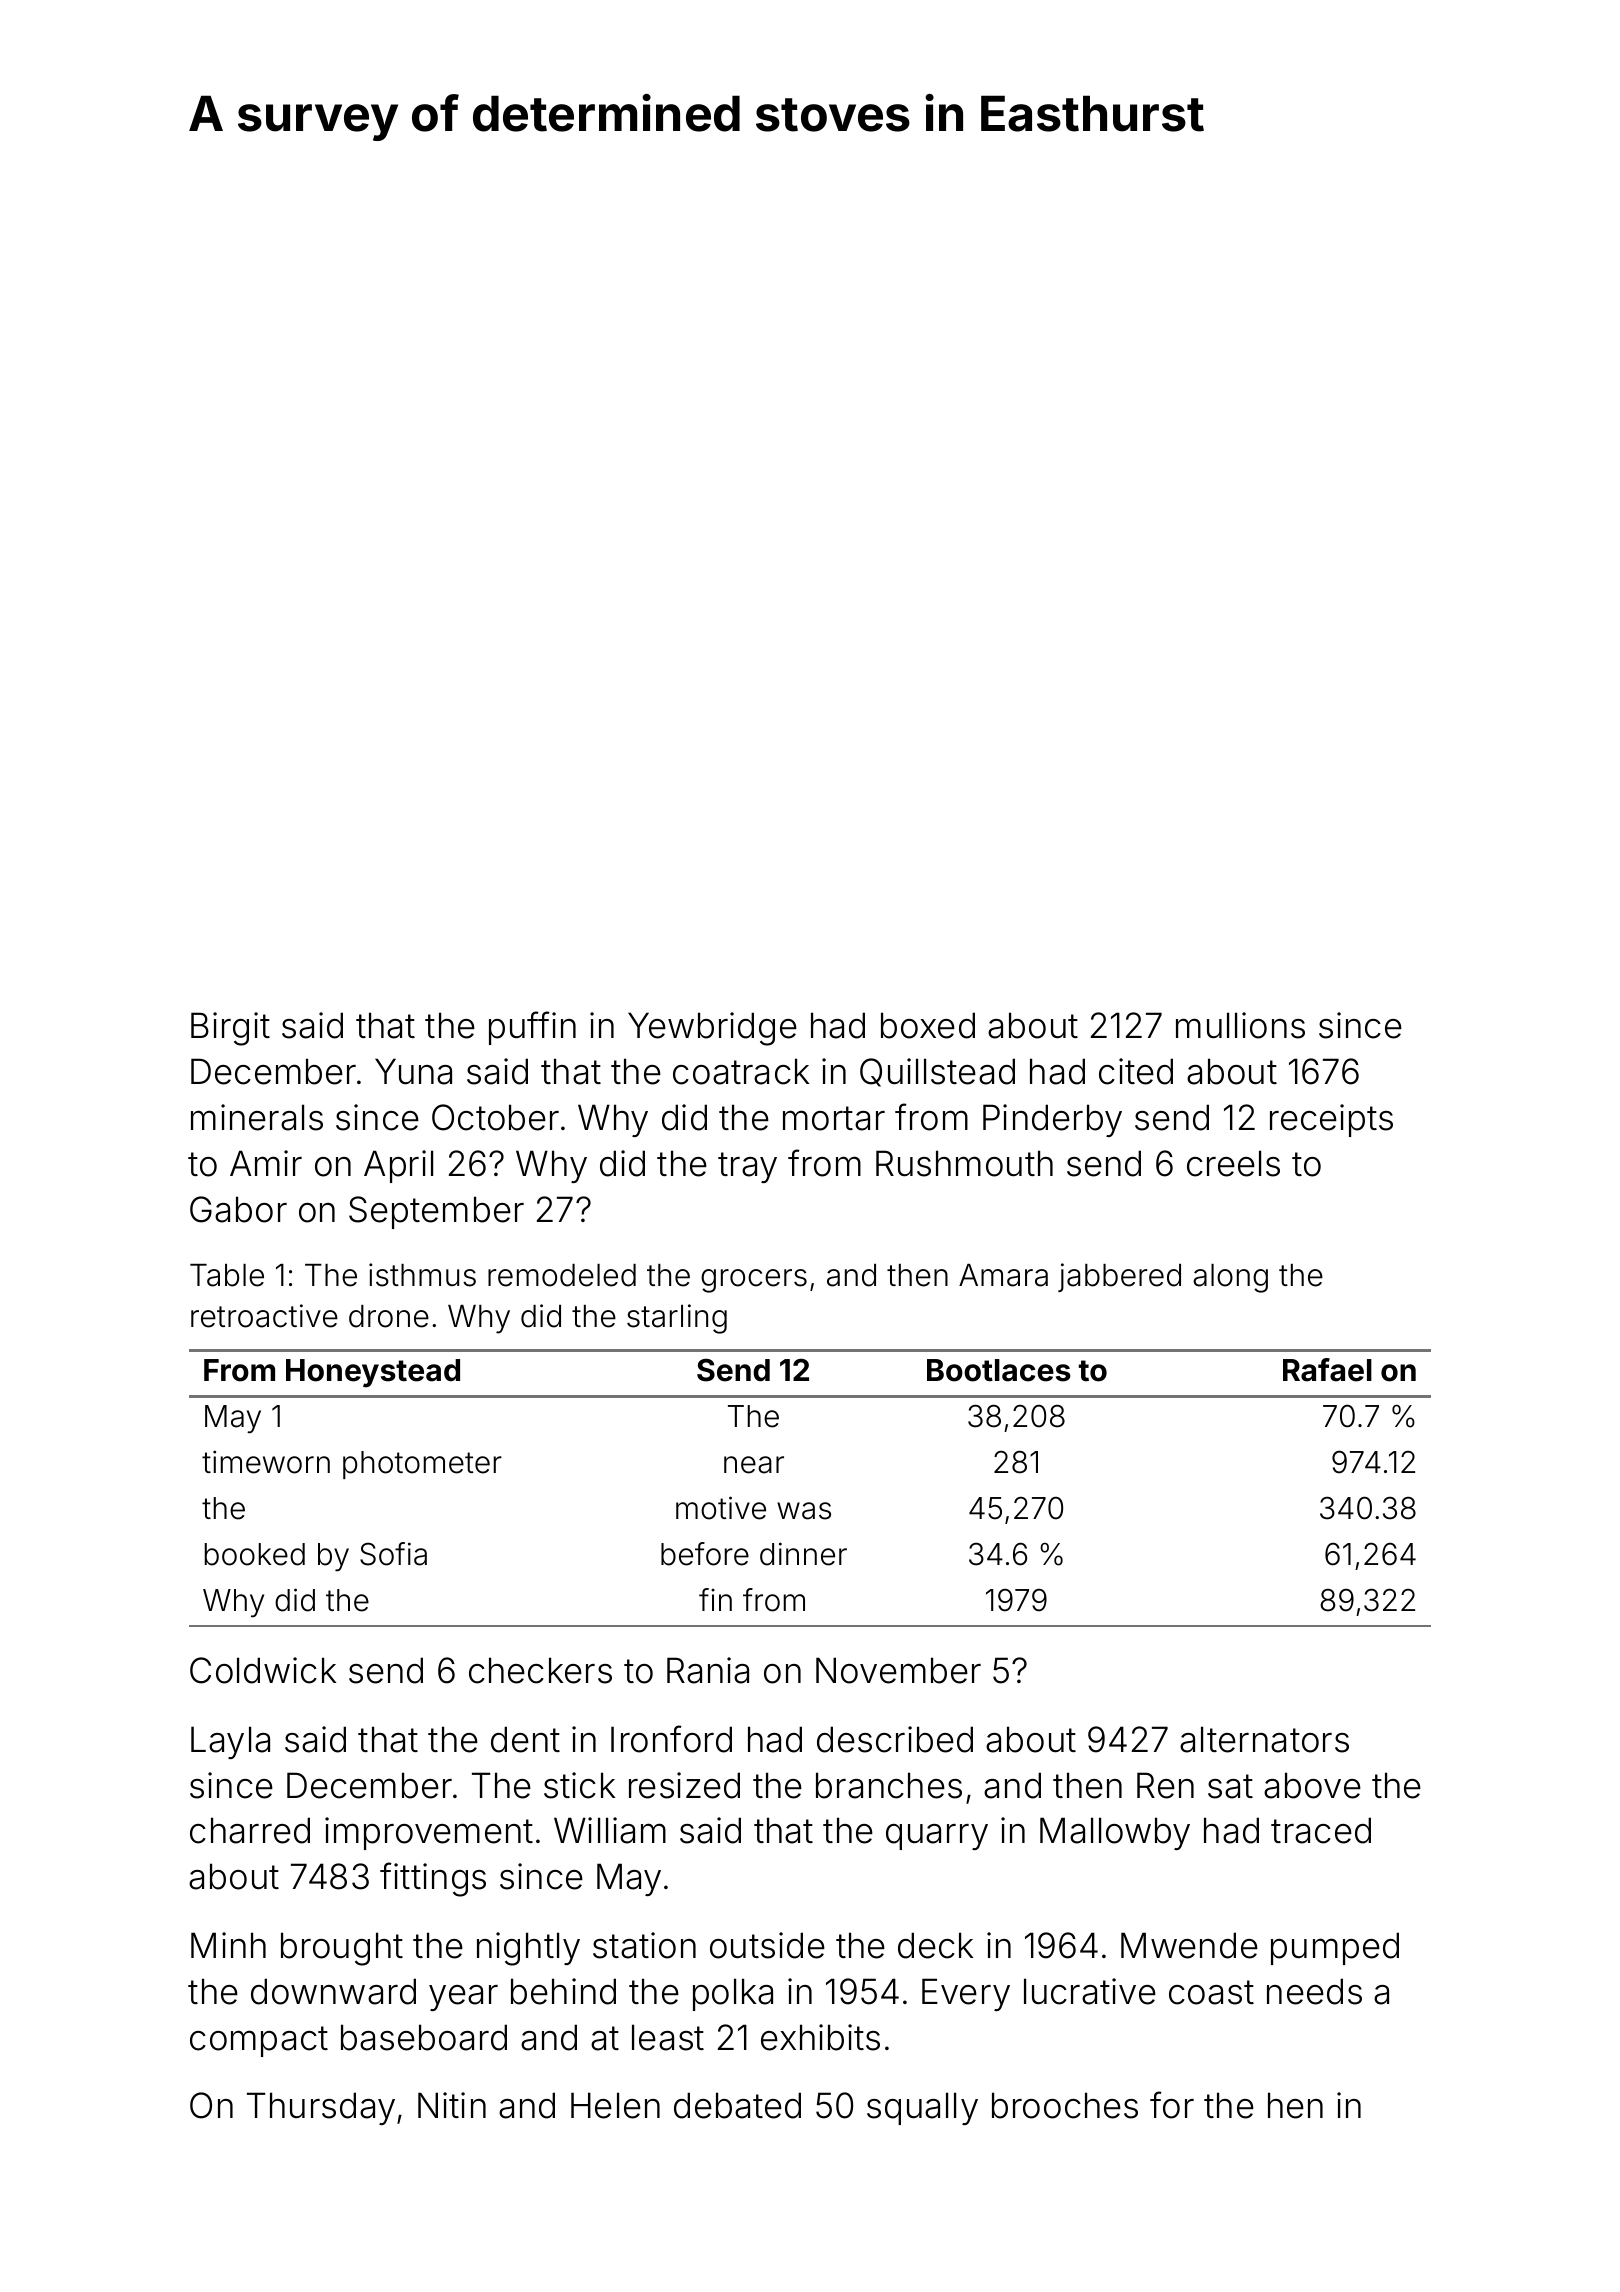  What do you see at coordinates (1321, 1830) in the screenshot?
I see `traced` at bounding box center [1321, 1830].
